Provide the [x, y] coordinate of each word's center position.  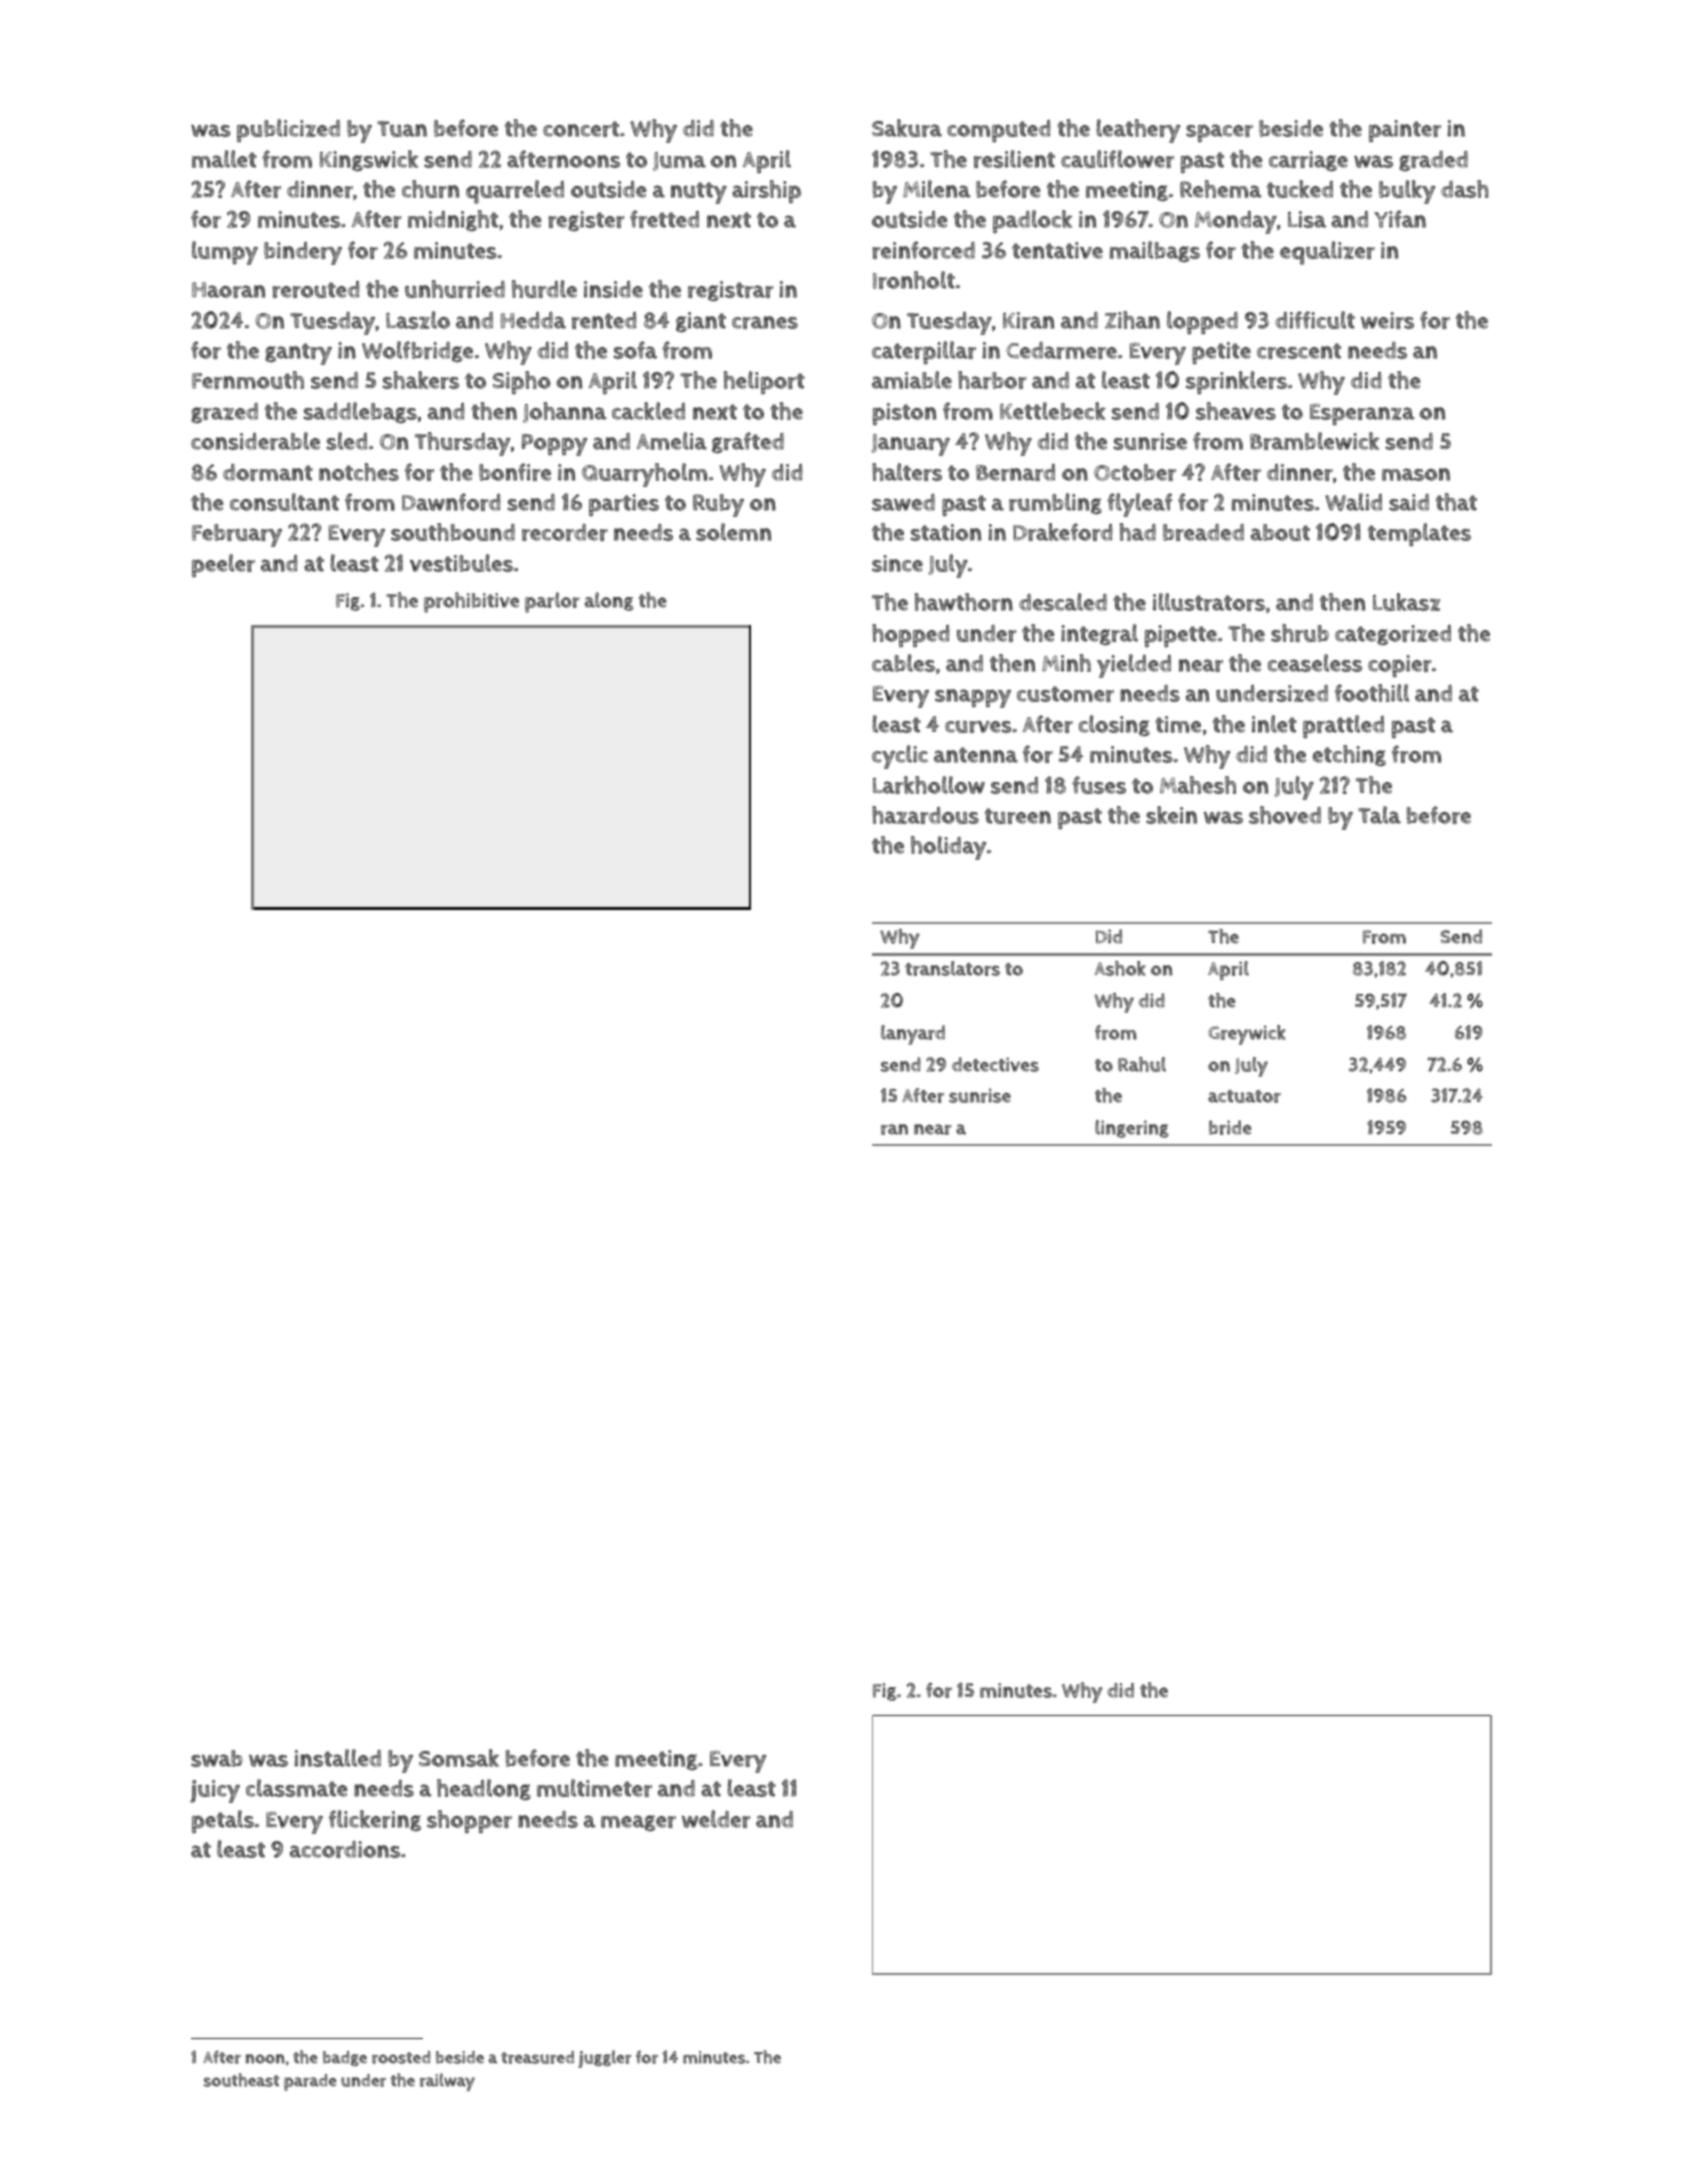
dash [1465, 189]
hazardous [925, 815]
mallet [224, 159]
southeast [241, 2080]
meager [638, 1823]
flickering [375, 1821]
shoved [1285, 815]
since [897, 563]
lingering [1132, 1129]
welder [716, 1819]
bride [1230, 1127]
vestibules [461, 563]
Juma [679, 161]
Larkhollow [929, 785]
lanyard [913, 1035]
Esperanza [1362, 415]
